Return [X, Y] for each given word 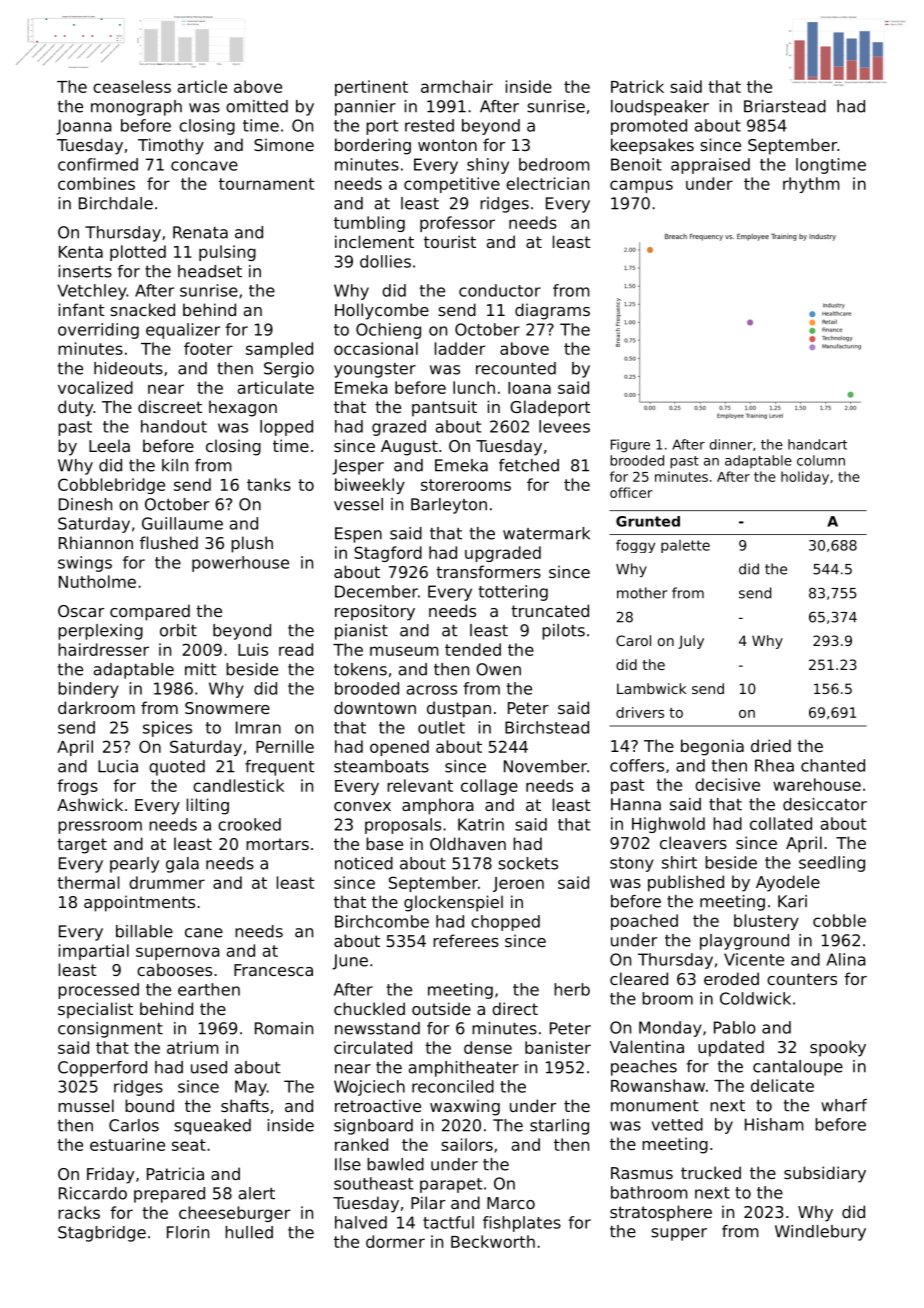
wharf [844, 1105]
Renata [200, 232]
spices [167, 729]
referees [466, 940]
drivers [640, 712]
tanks [269, 484]
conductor [500, 290]
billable [144, 931]
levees [564, 426]
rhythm [811, 185]
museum [404, 651]
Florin [188, 1232]
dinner [731, 444]
